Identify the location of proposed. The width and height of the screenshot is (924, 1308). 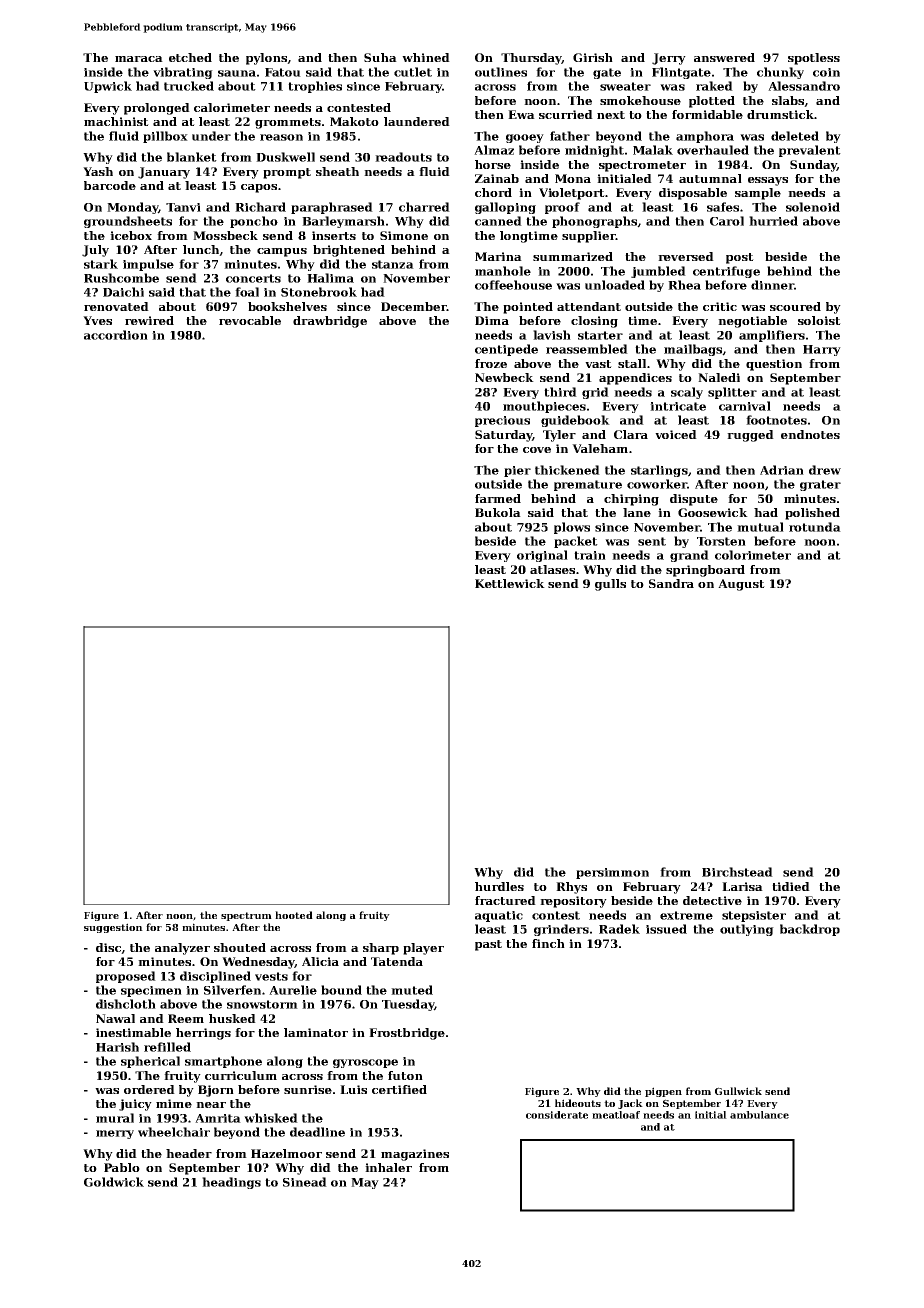
(126, 977).
